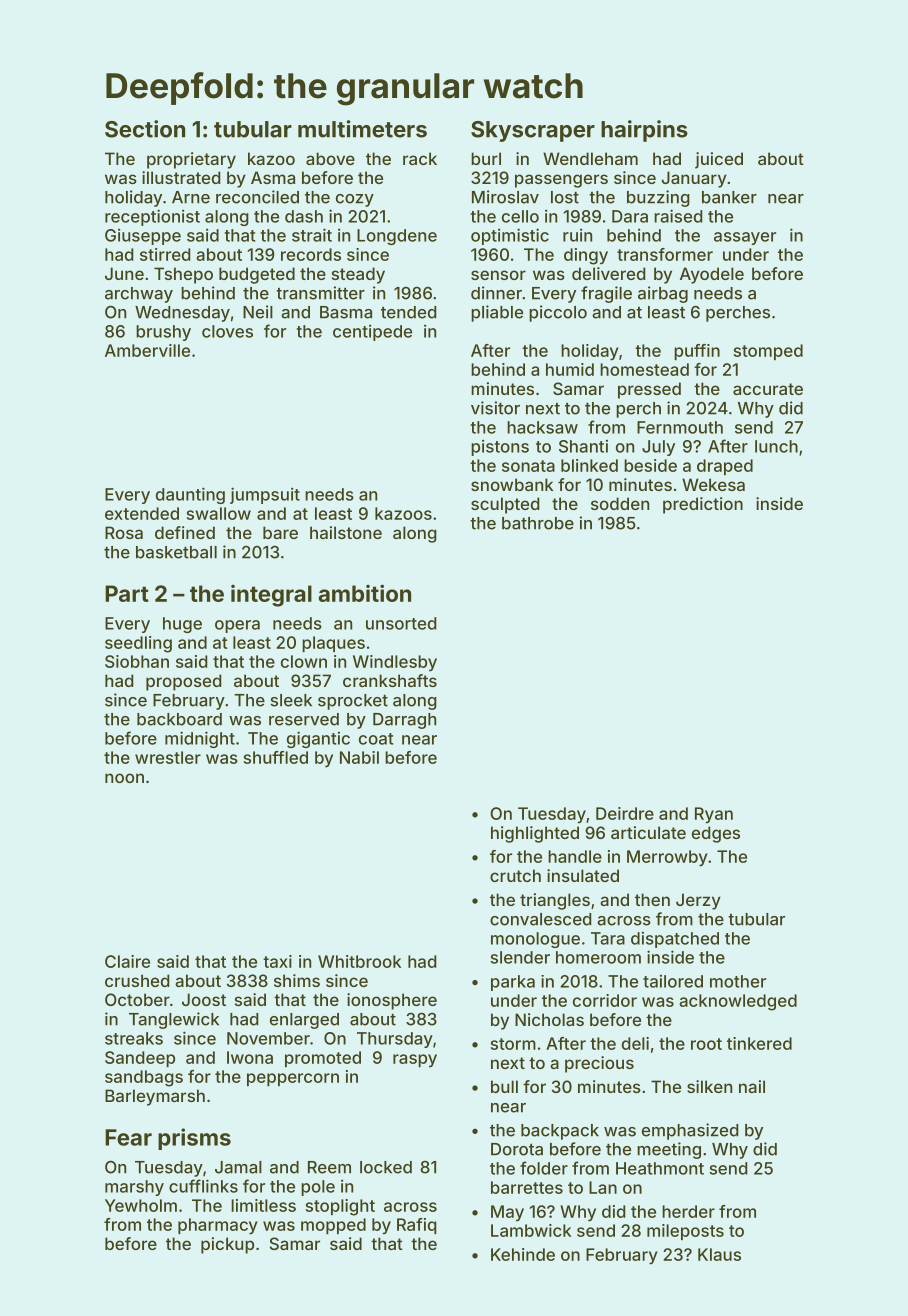 Image resolution: width=908 pixels, height=1316 pixels. I want to click on Arne, so click(191, 197).
